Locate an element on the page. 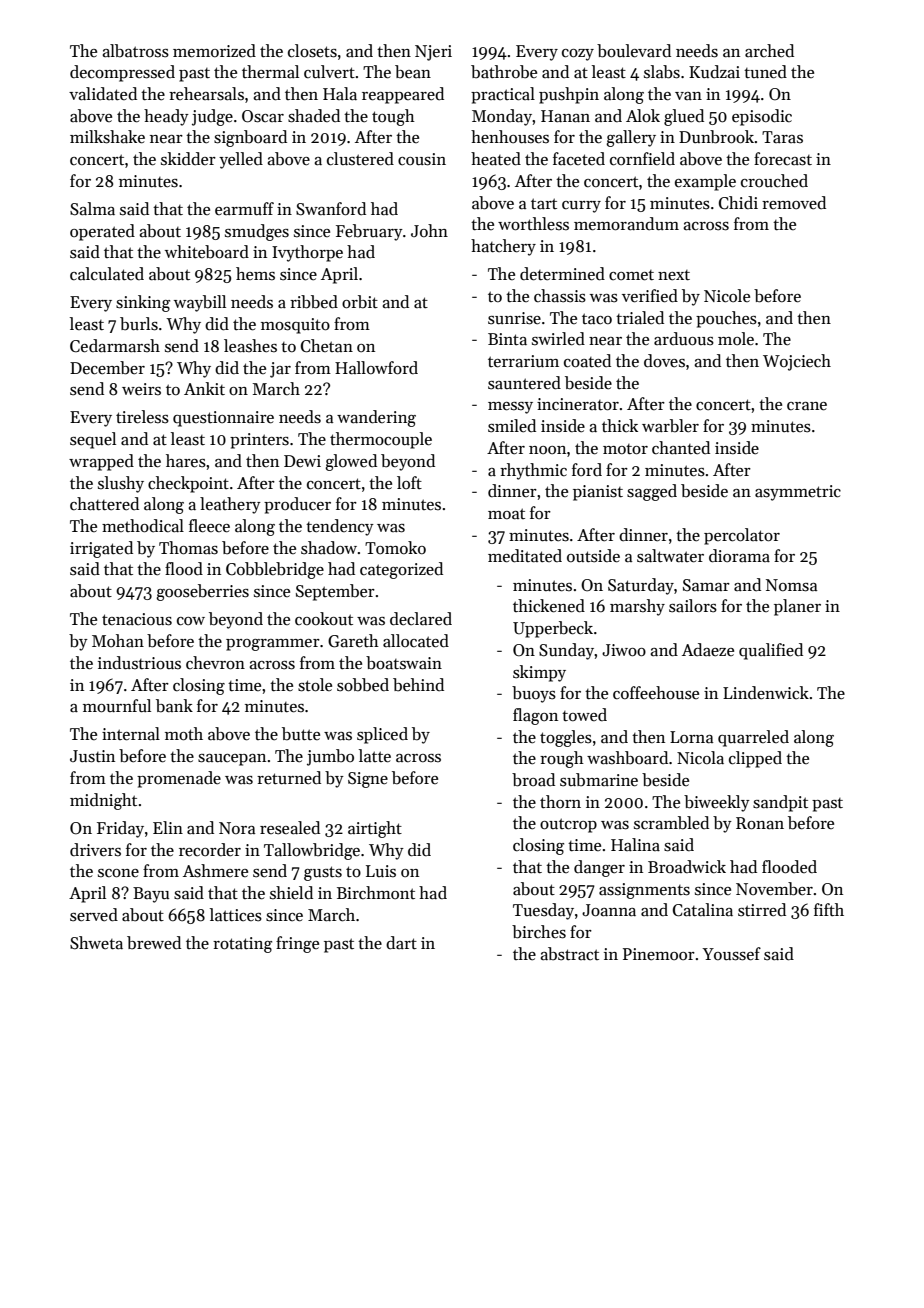 The image size is (924, 1308). tireless is located at coordinates (142, 417).
